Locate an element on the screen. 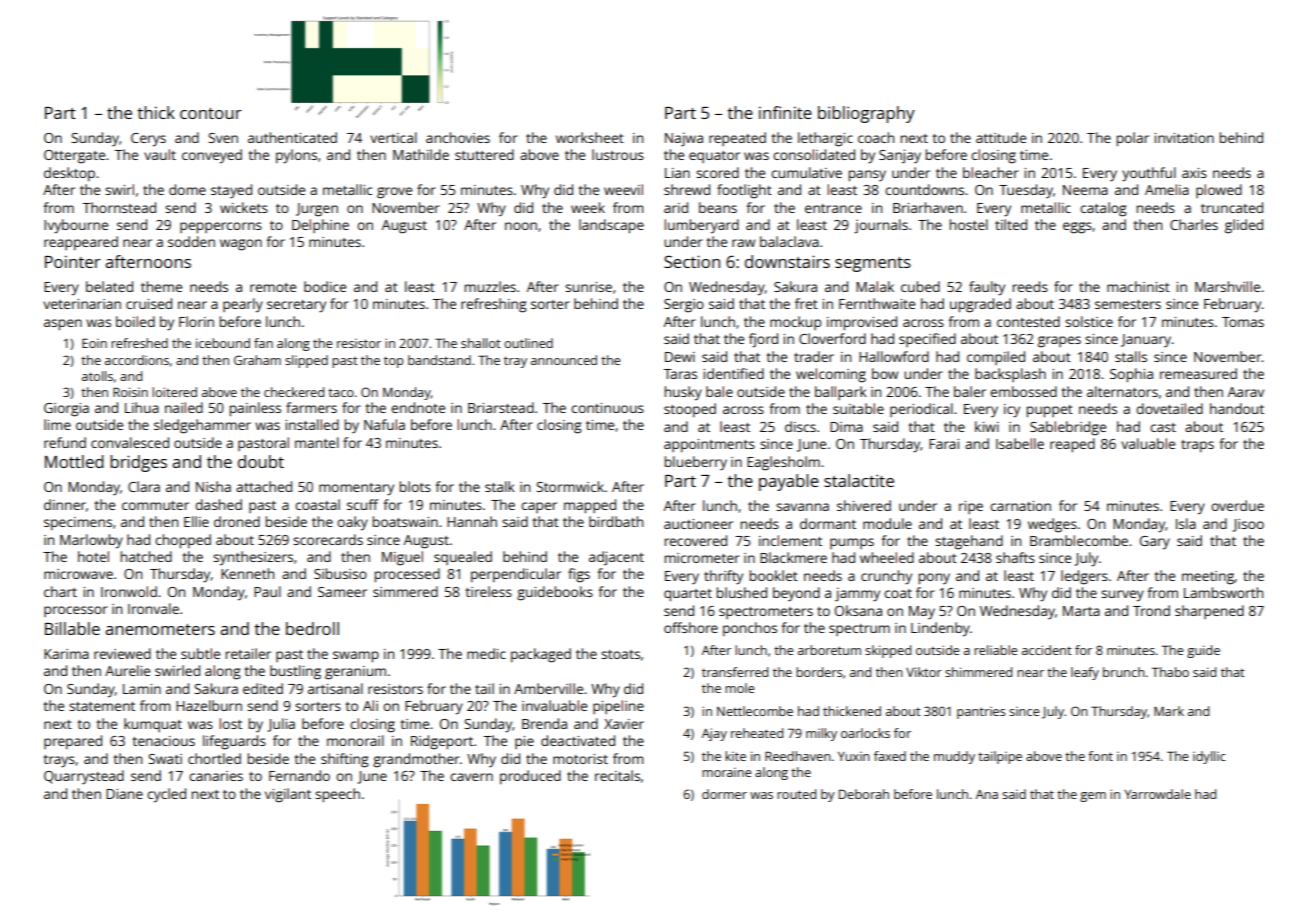  routed is located at coordinates (796, 794).
